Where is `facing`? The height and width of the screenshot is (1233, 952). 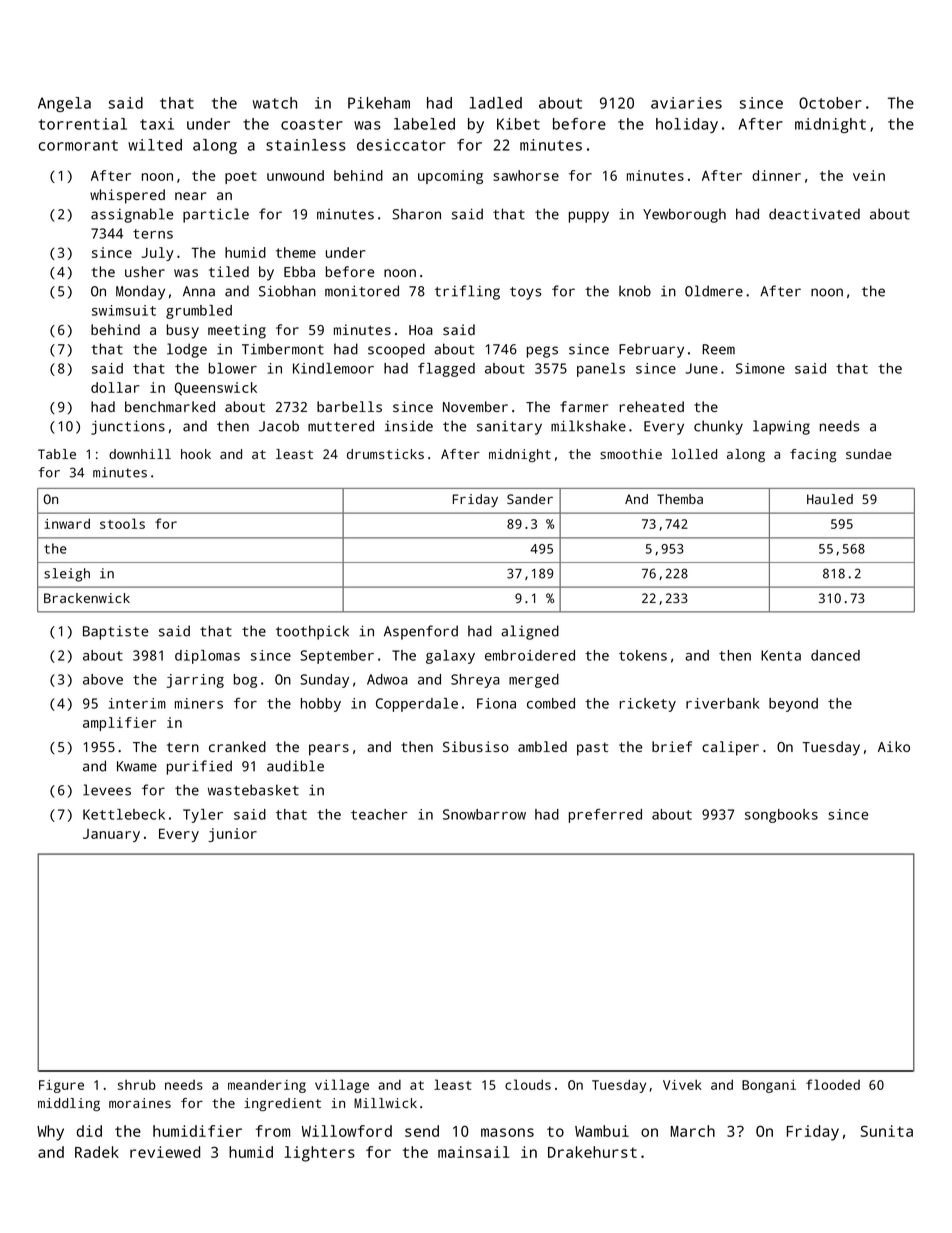 facing is located at coordinates (813, 456).
